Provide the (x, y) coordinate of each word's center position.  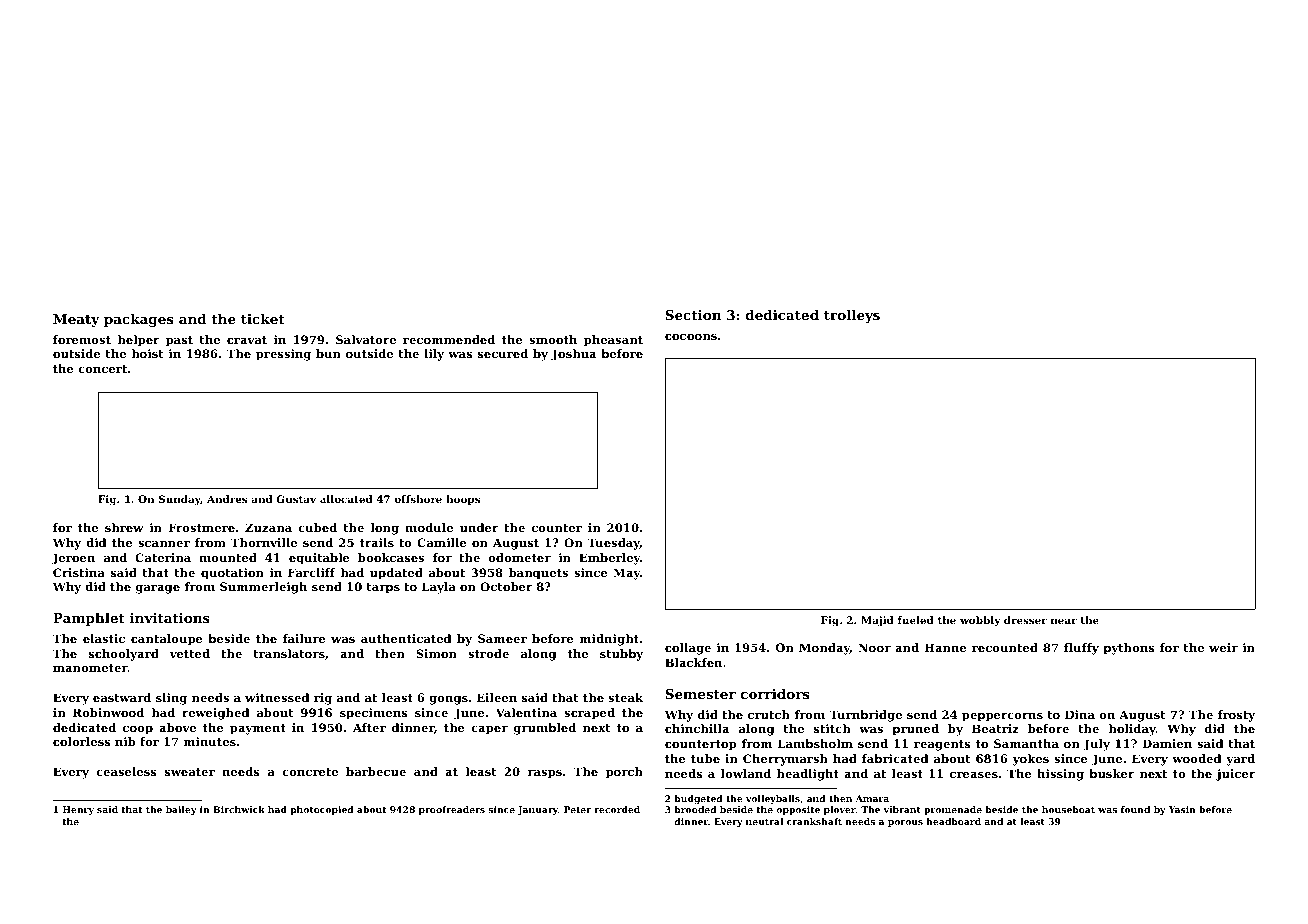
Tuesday (613, 544)
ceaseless (126, 771)
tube (705, 758)
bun (328, 353)
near (1064, 621)
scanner (164, 544)
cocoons (691, 337)
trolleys (852, 316)
